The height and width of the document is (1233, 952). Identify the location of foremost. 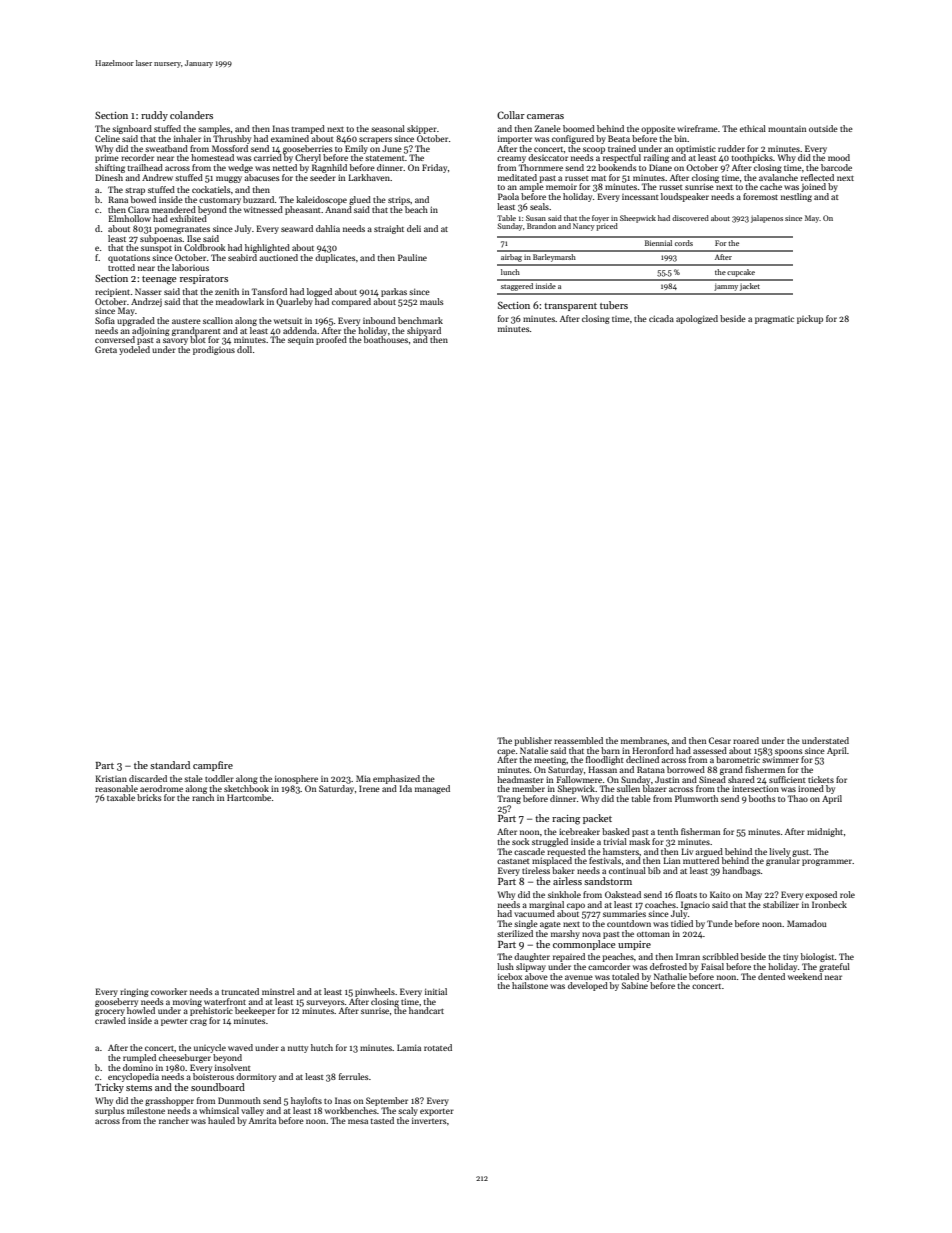
(760, 196).
